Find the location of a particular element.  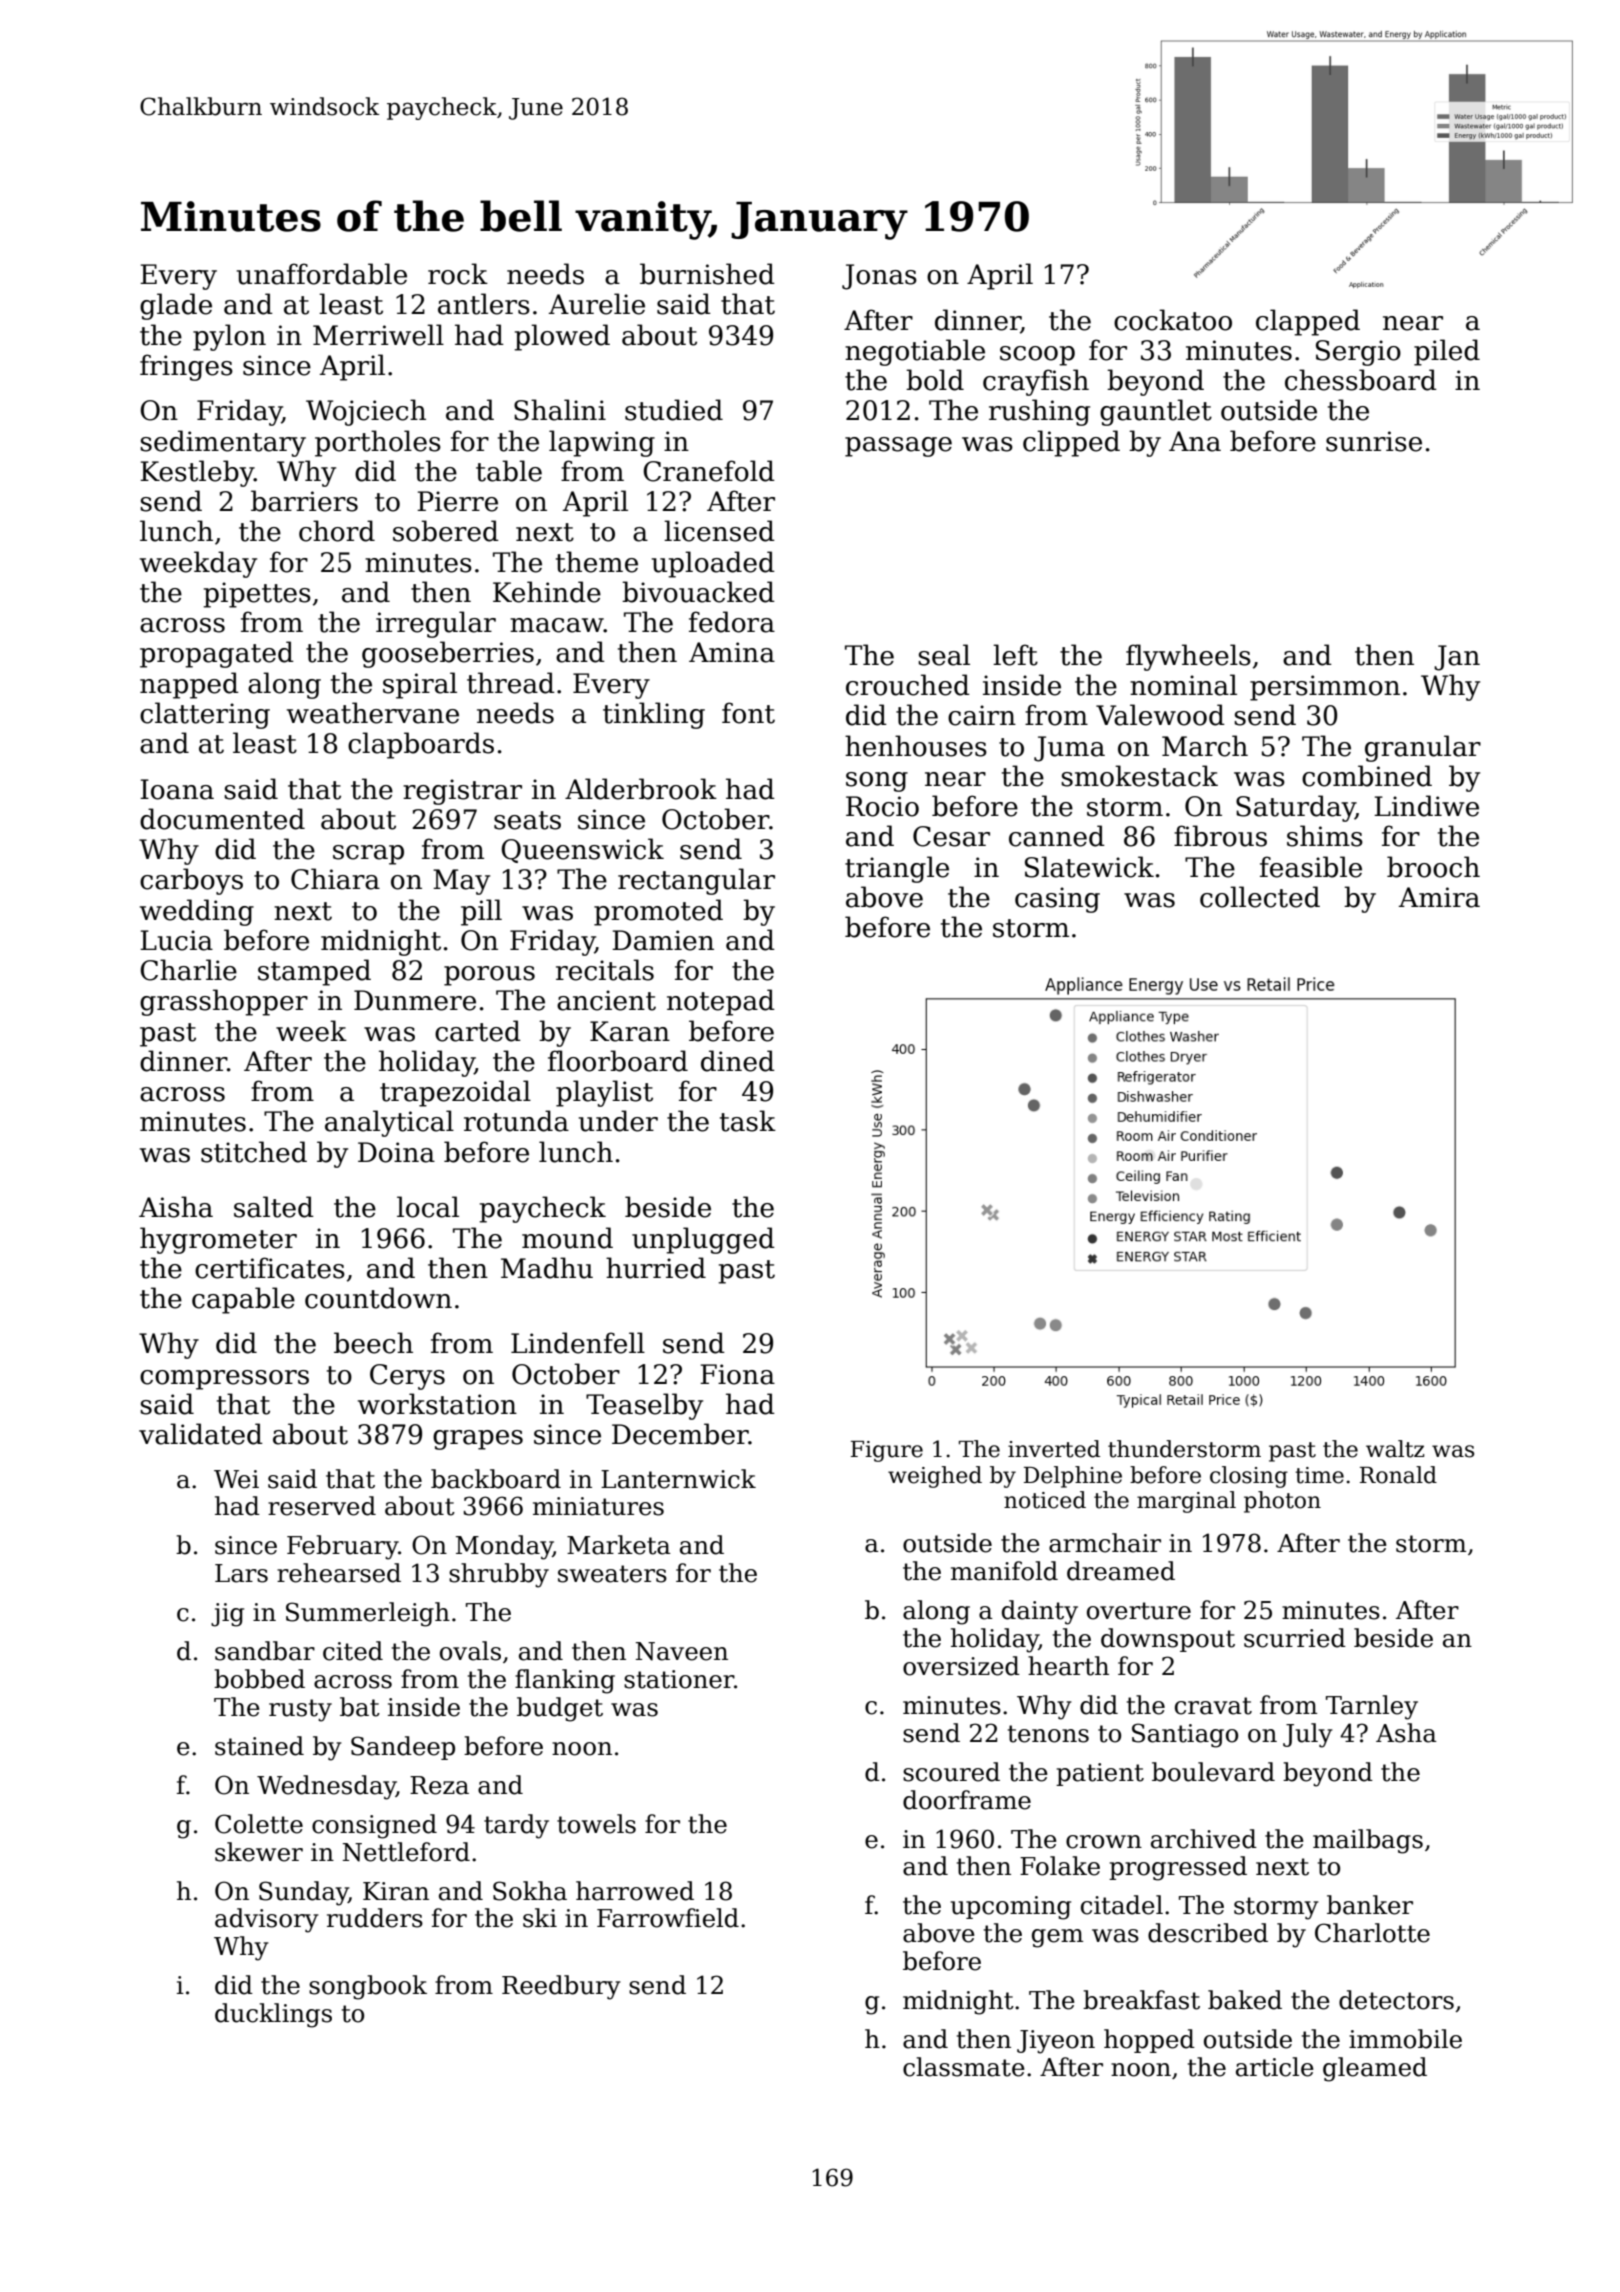

Cerys is located at coordinates (407, 1377).
